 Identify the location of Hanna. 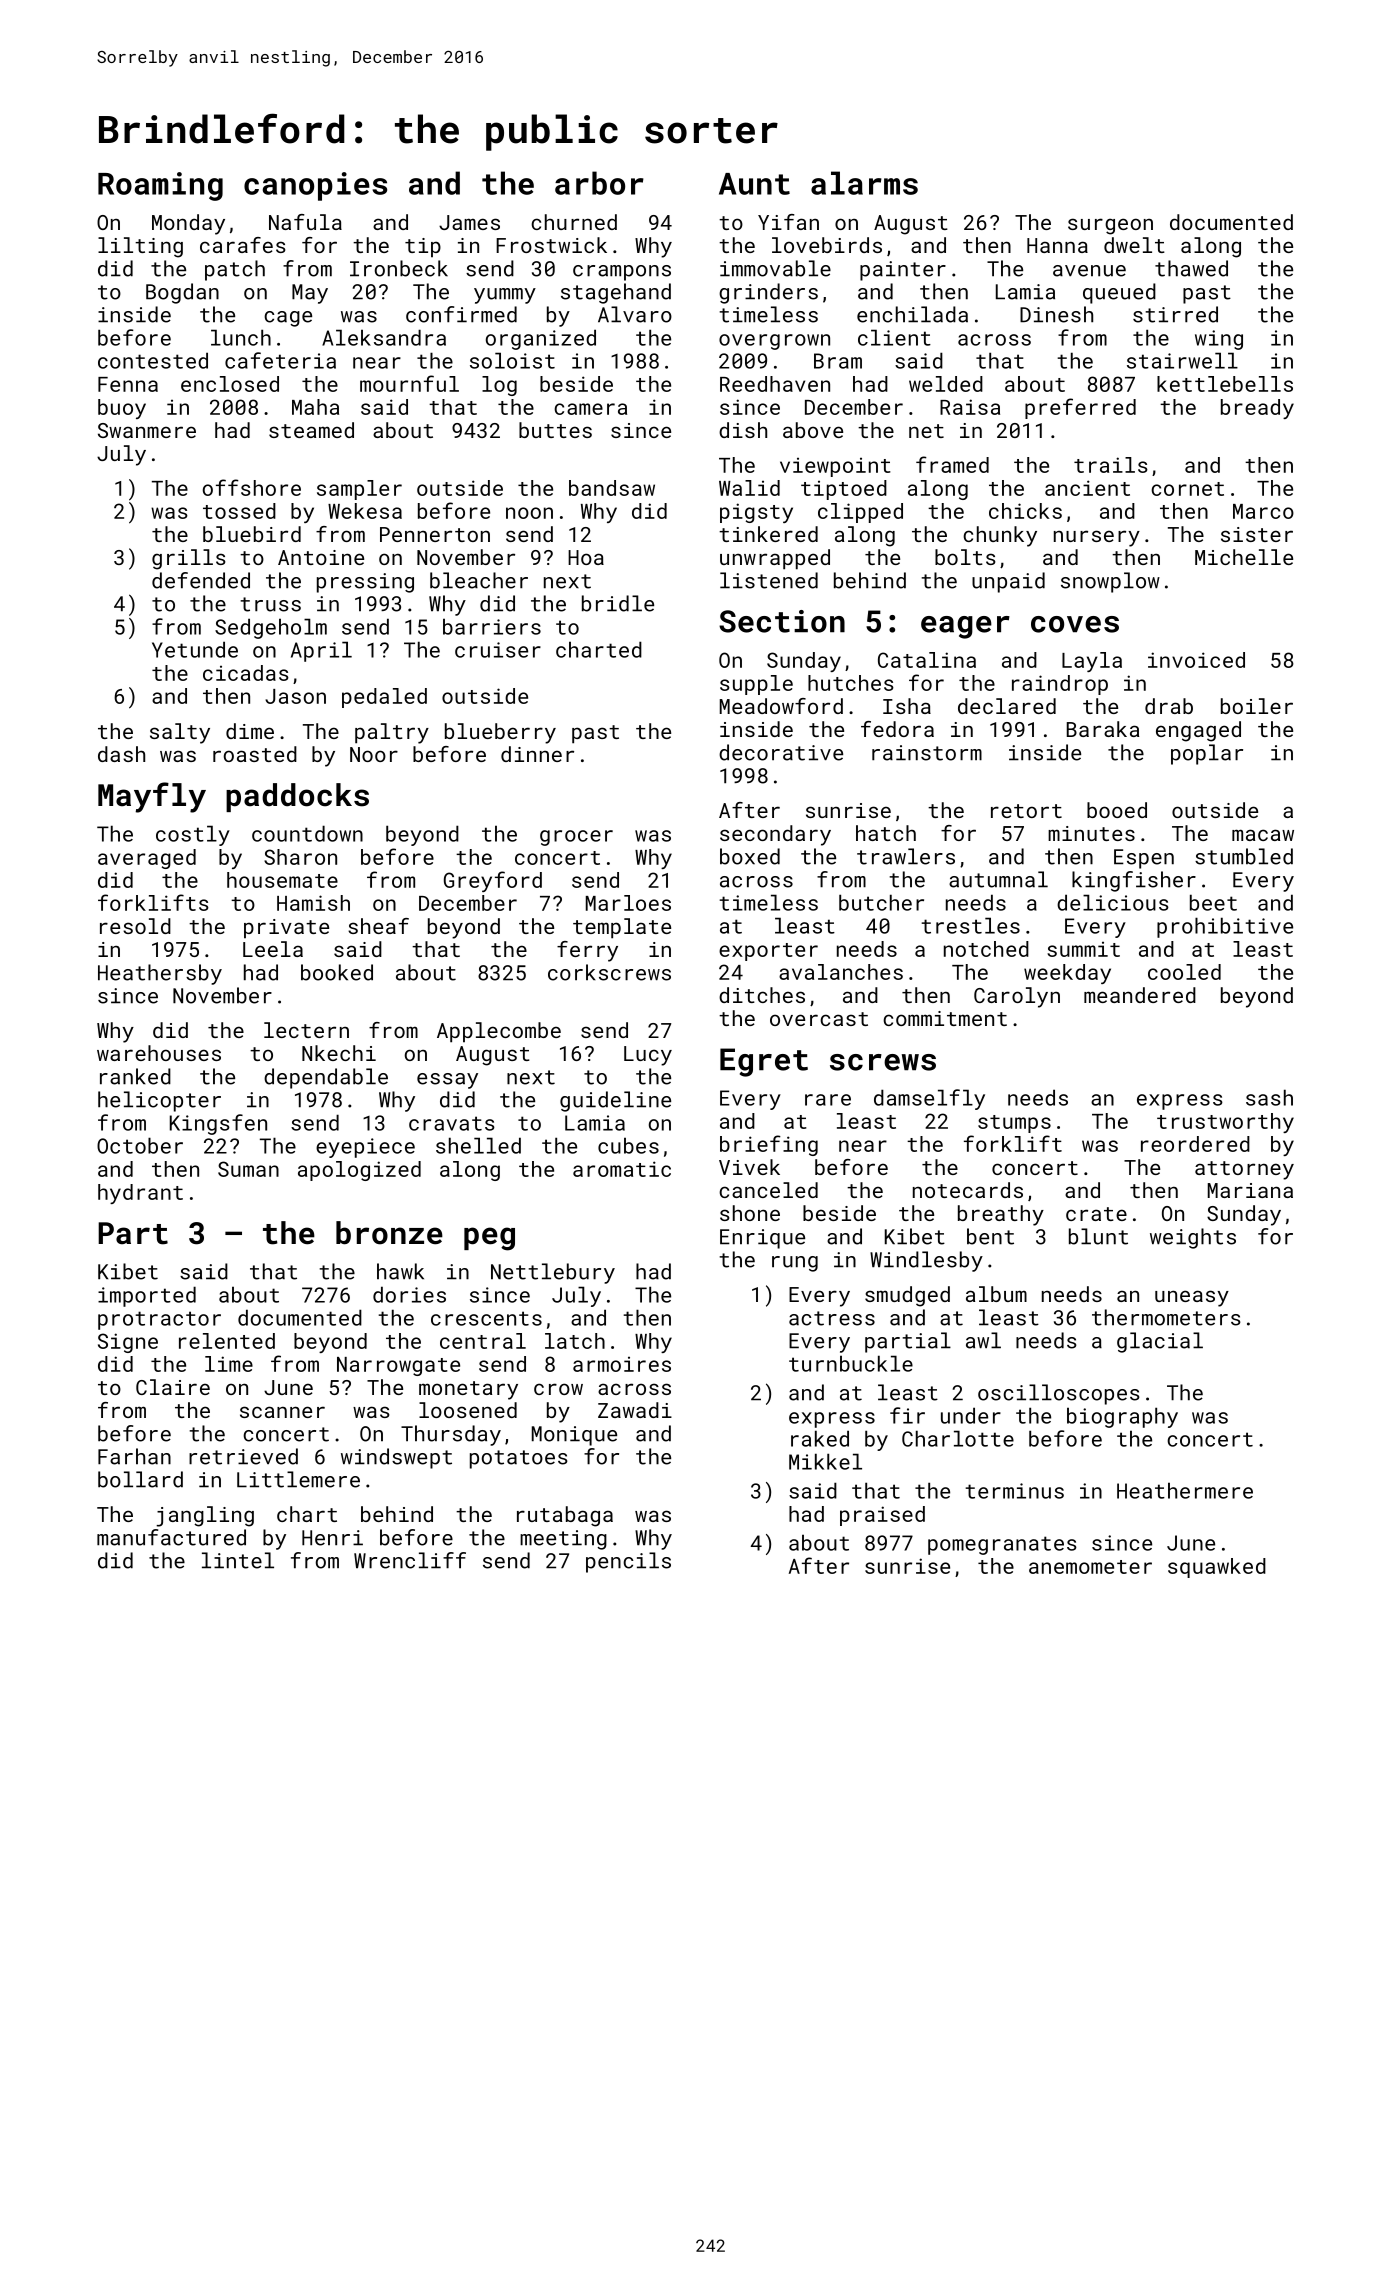
(1057, 245).
